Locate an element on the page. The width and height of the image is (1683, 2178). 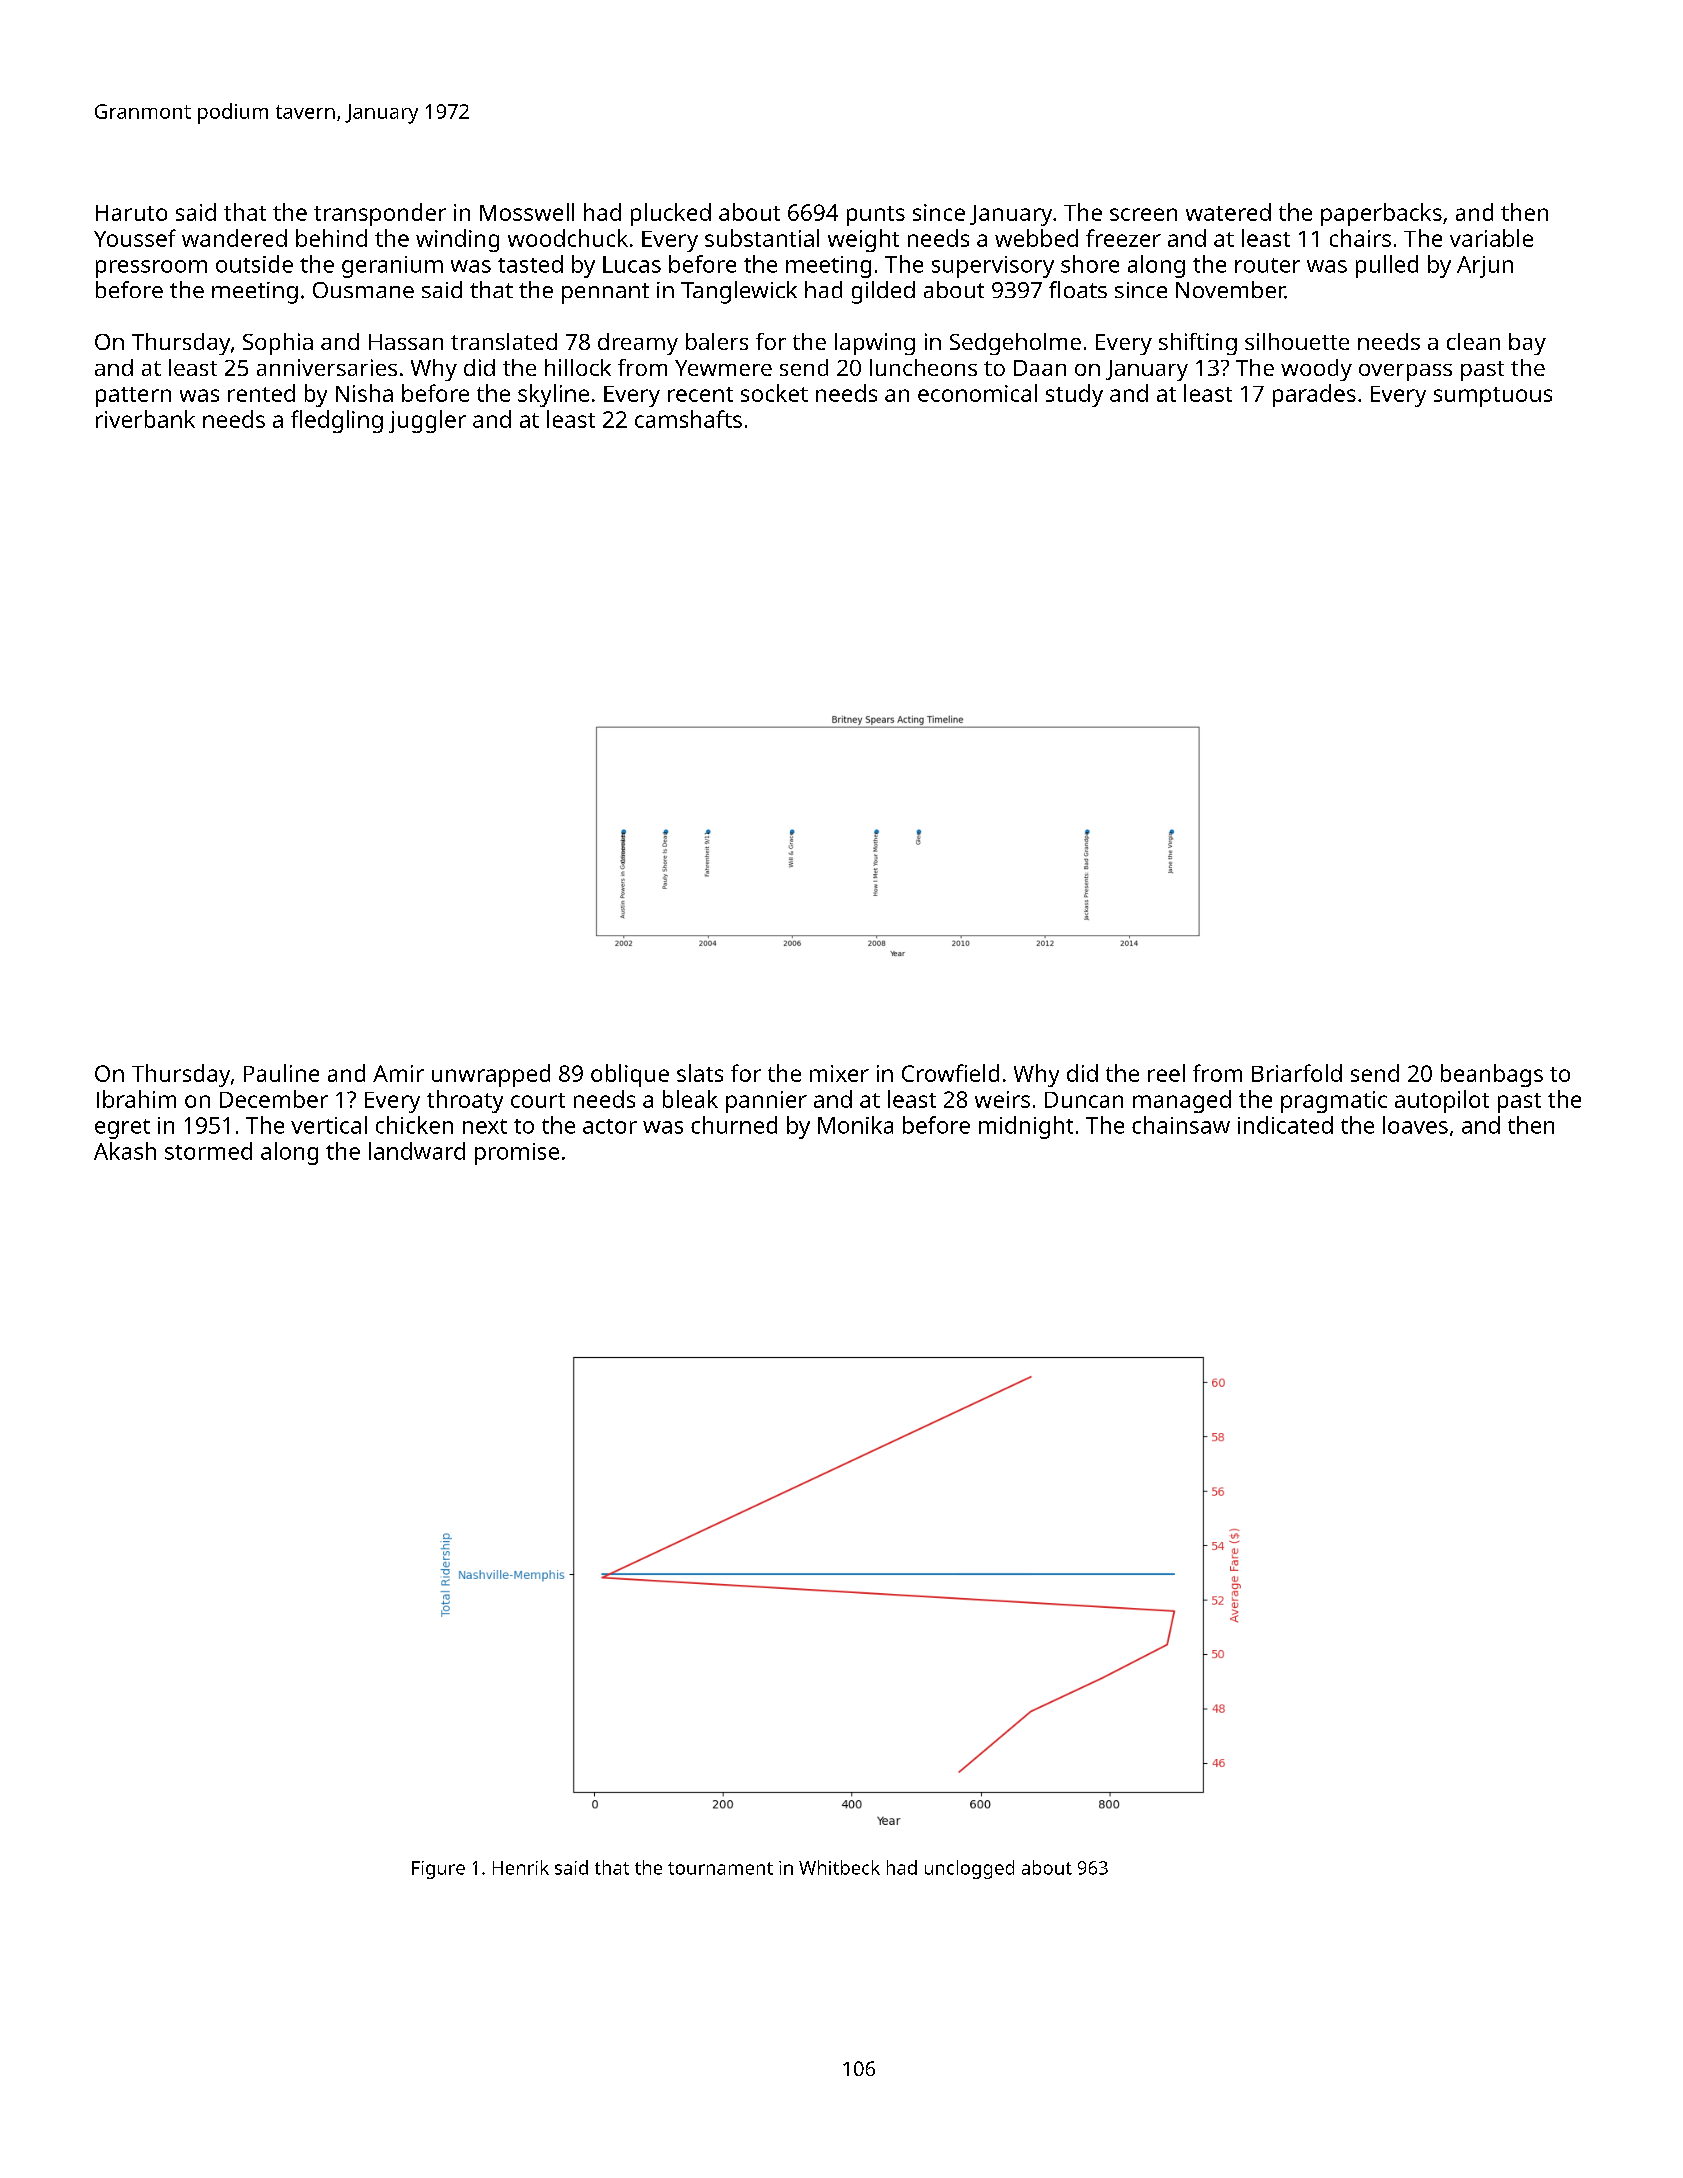
Henrik is located at coordinates (521, 1867).
